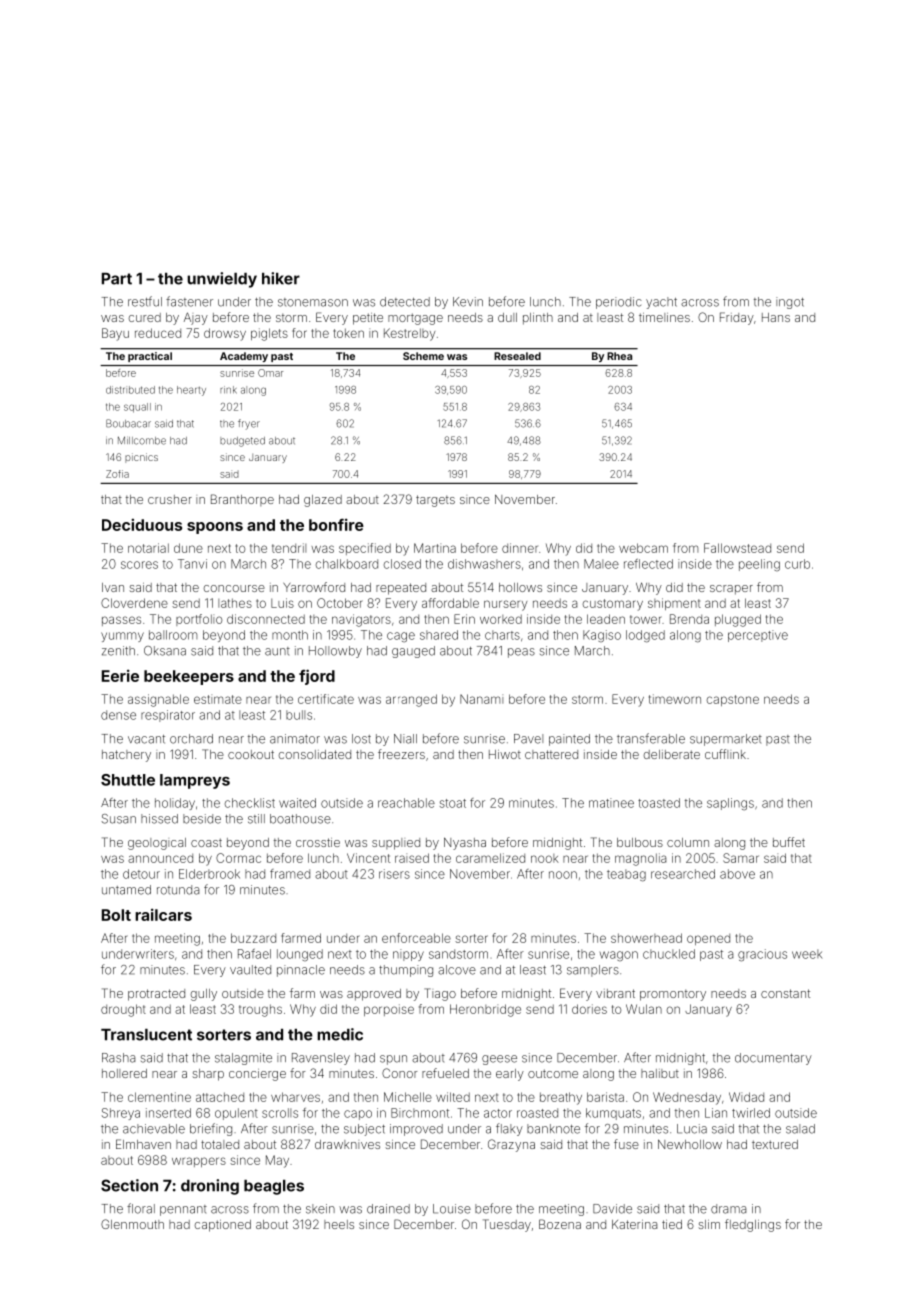 This screenshot has width=924, height=1308. Describe the element at coordinates (210, 1187) in the screenshot. I see `droning` at that location.
